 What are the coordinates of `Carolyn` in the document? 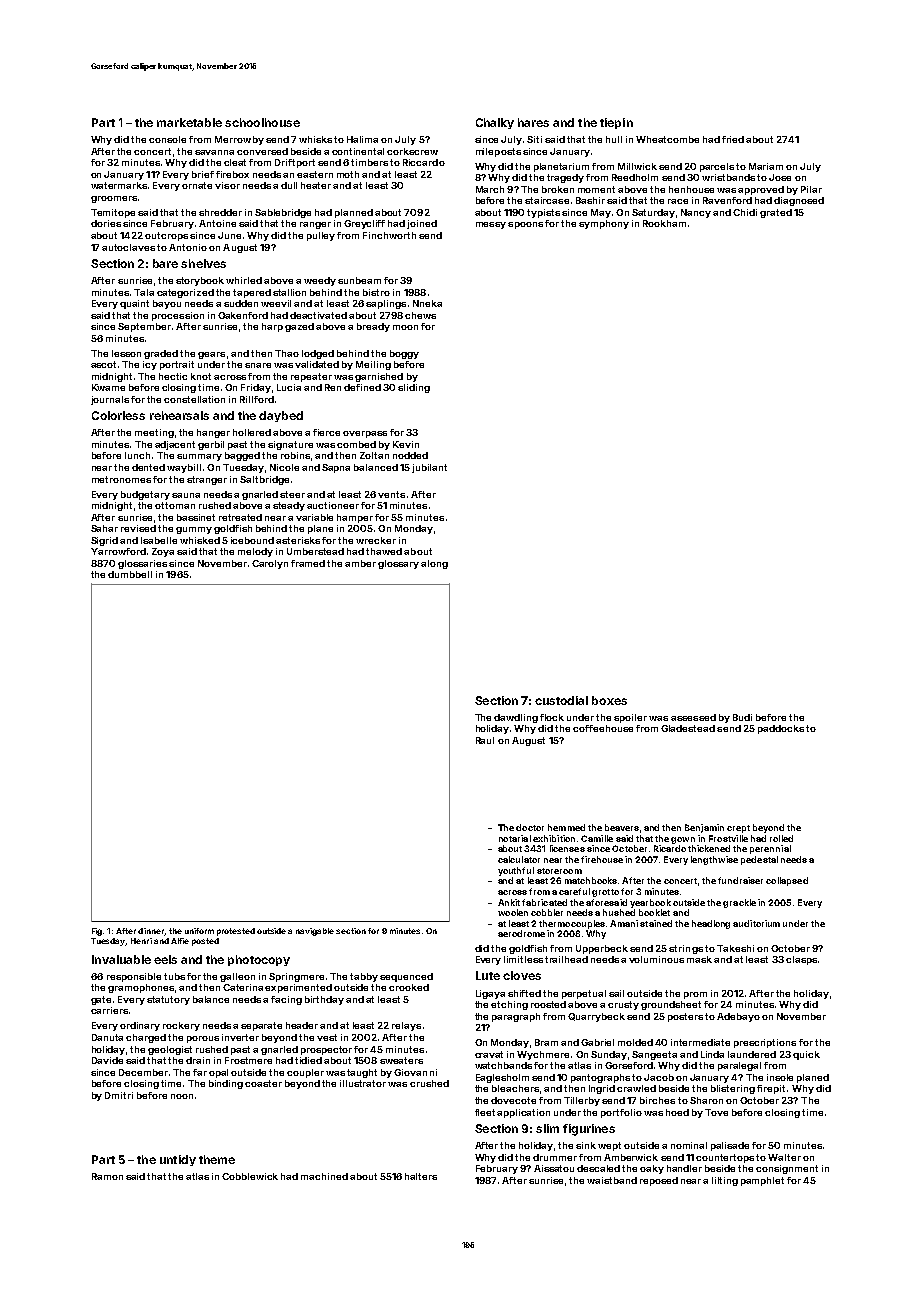 It's located at (270, 564).
